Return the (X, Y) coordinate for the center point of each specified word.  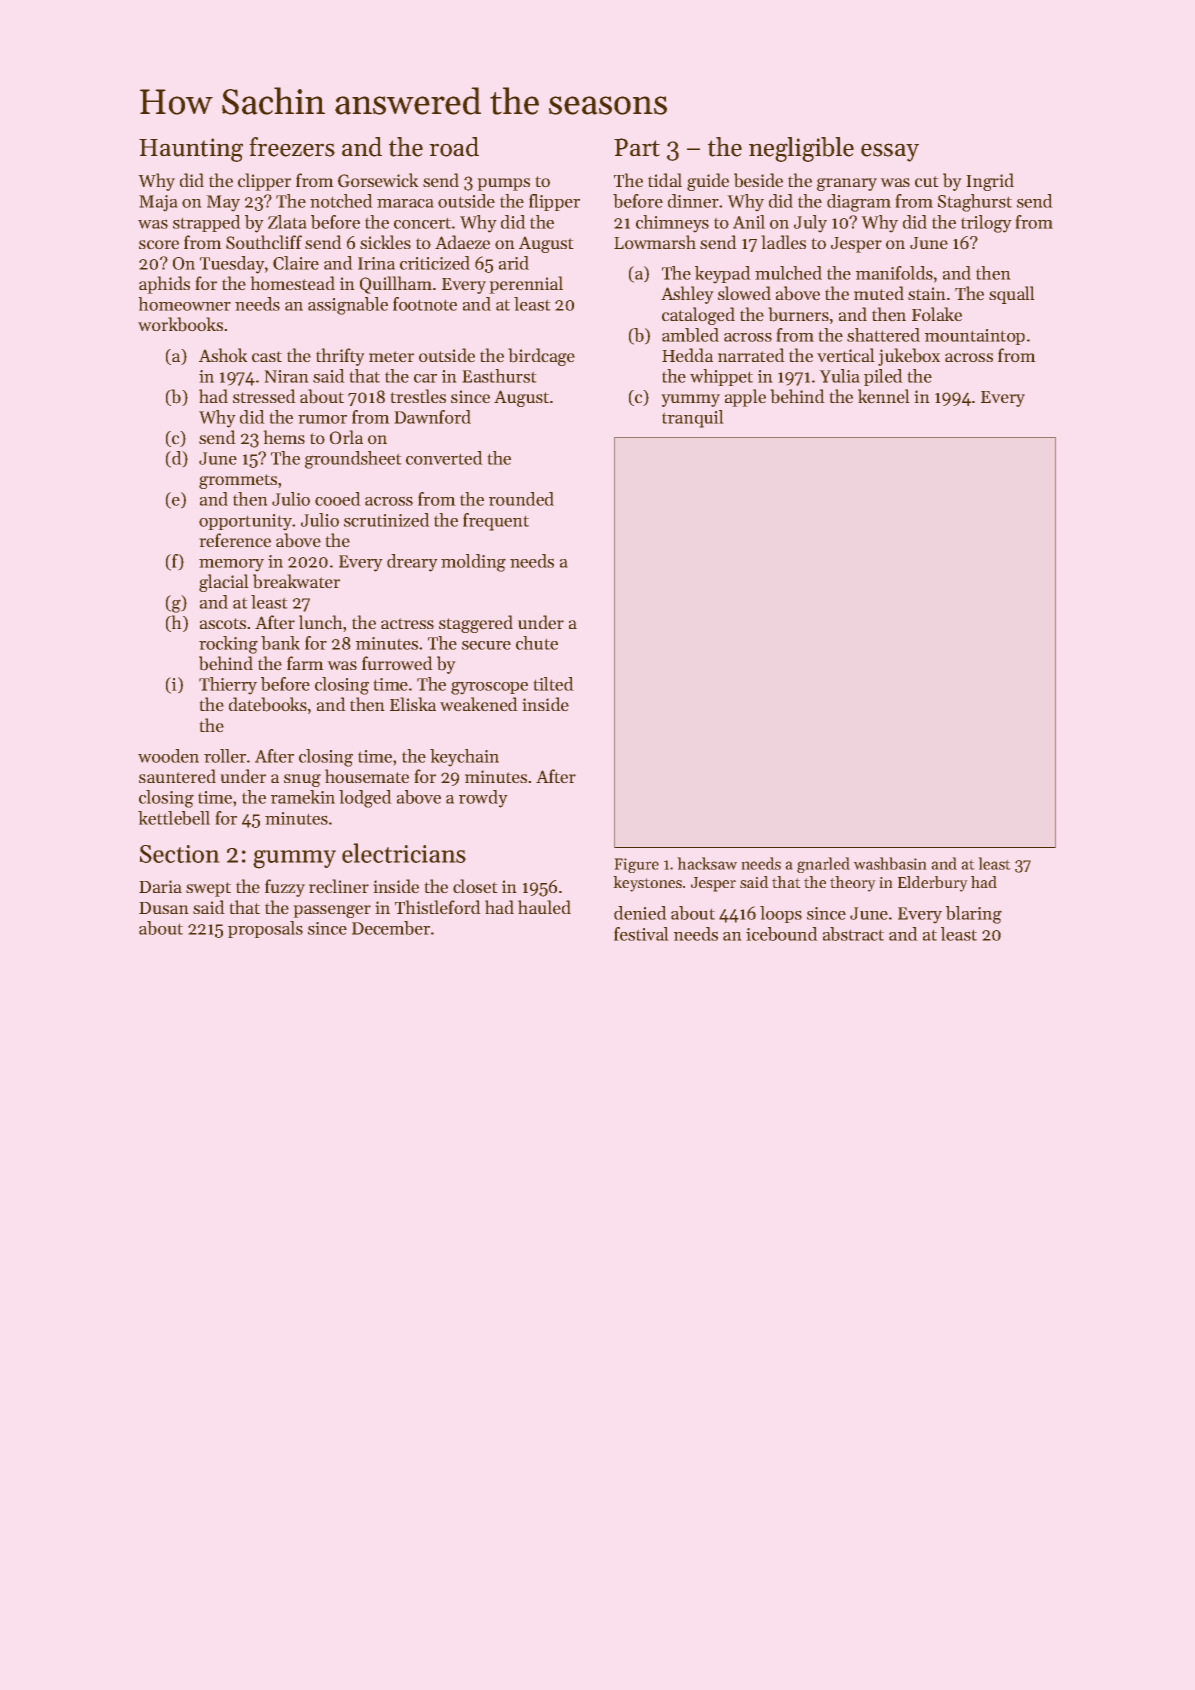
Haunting (191, 150)
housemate (367, 776)
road (454, 147)
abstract (853, 934)
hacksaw (707, 863)
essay (890, 152)
